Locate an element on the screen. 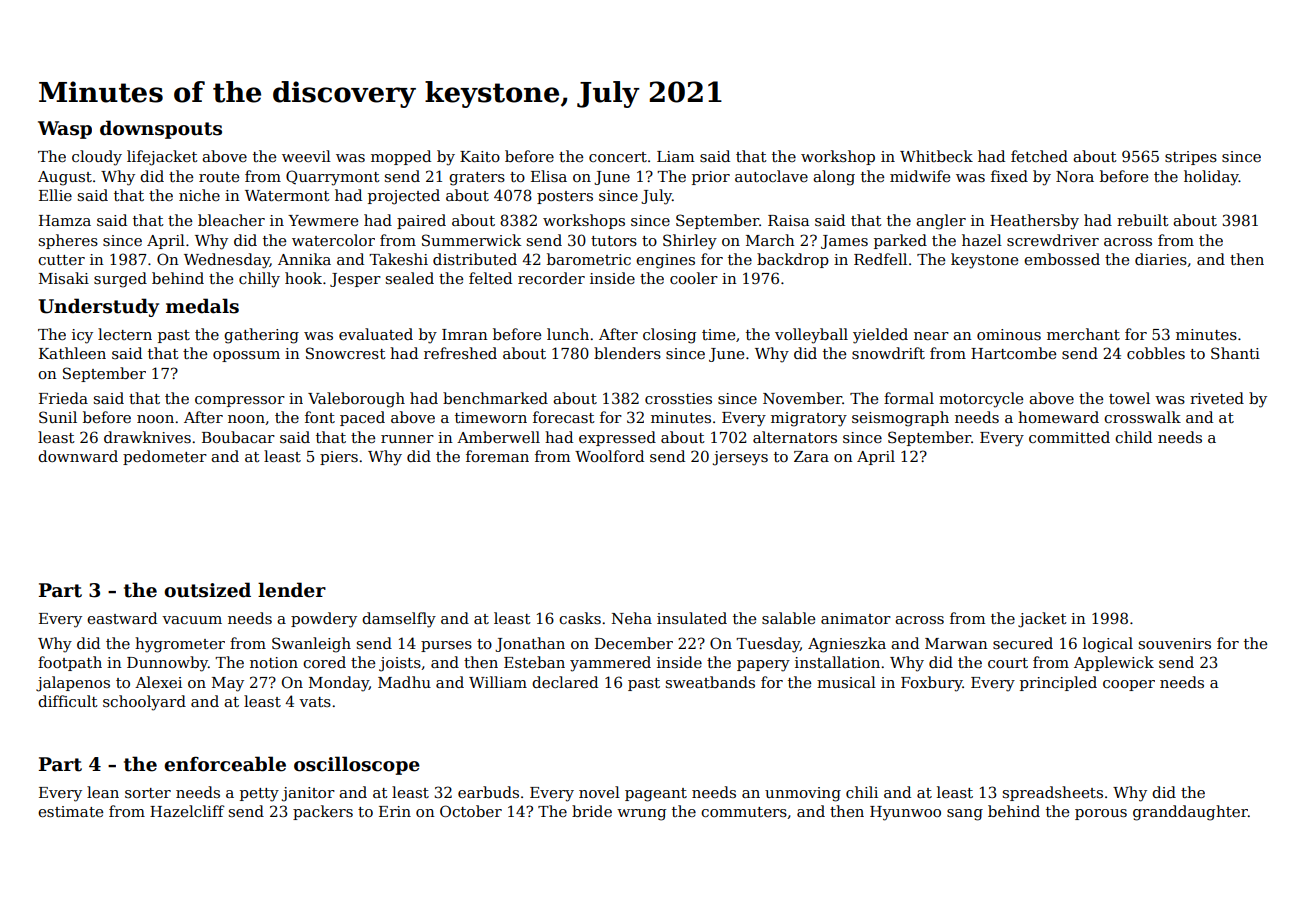 This screenshot has height=924, width=1308. earbuds is located at coordinates (488, 792).
